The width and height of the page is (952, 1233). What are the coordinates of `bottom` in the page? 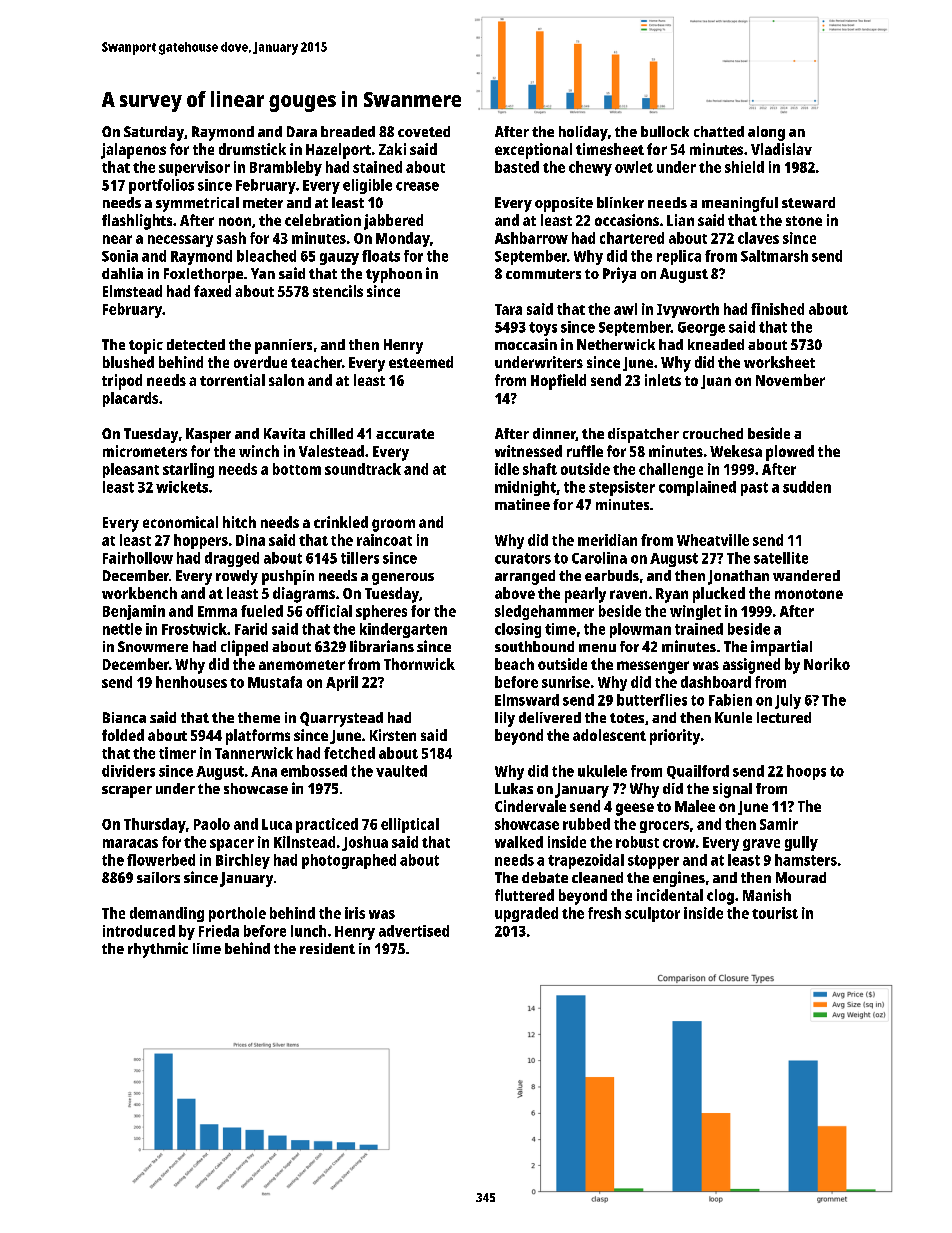 It's located at (297, 469).
